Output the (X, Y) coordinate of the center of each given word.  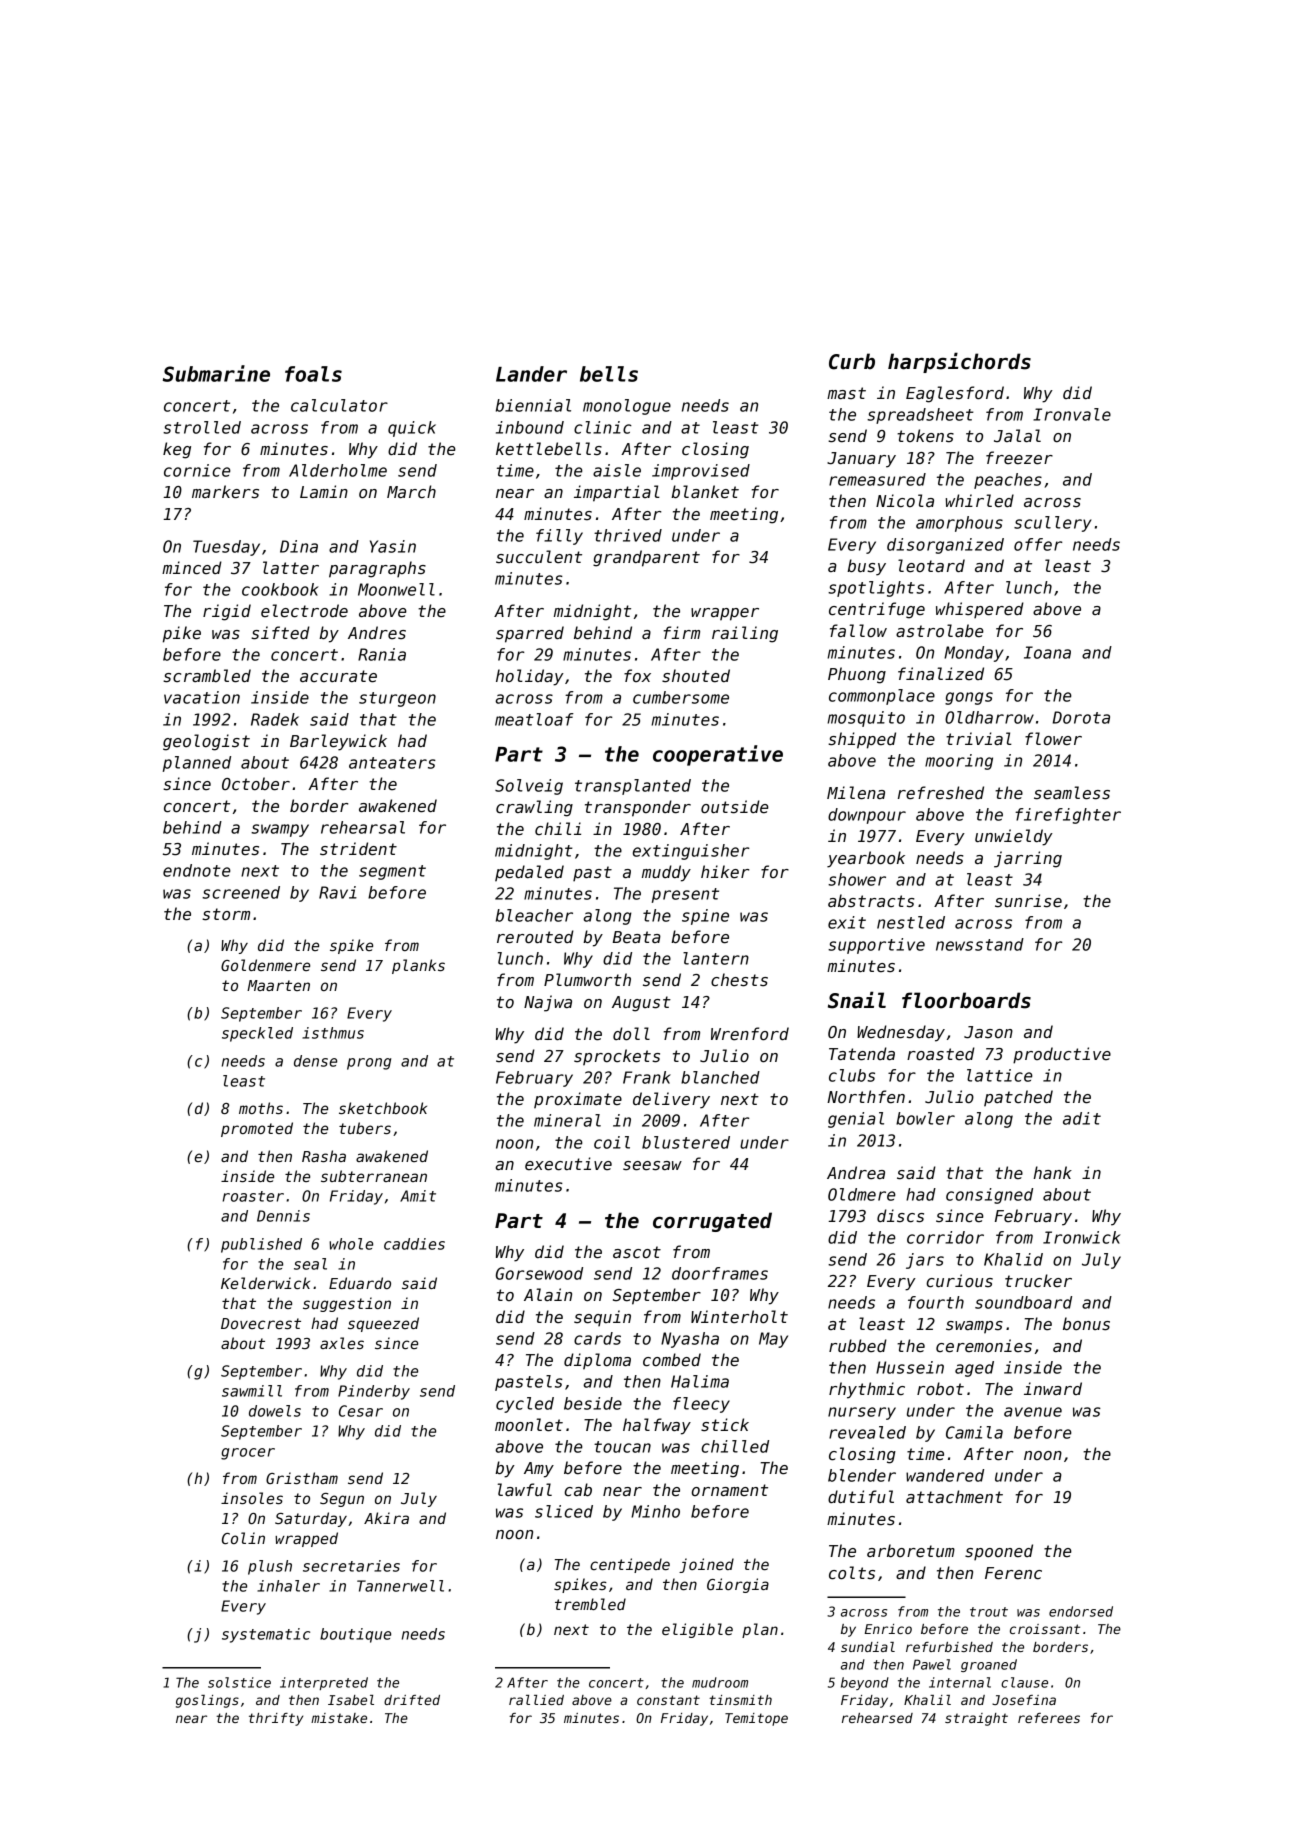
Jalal (1017, 435)
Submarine (216, 373)
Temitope (756, 1719)
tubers (365, 1128)
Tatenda (862, 1054)
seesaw (652, 1166)
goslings (207, 1701)
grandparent (646, 558)
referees (1049, 1718)
